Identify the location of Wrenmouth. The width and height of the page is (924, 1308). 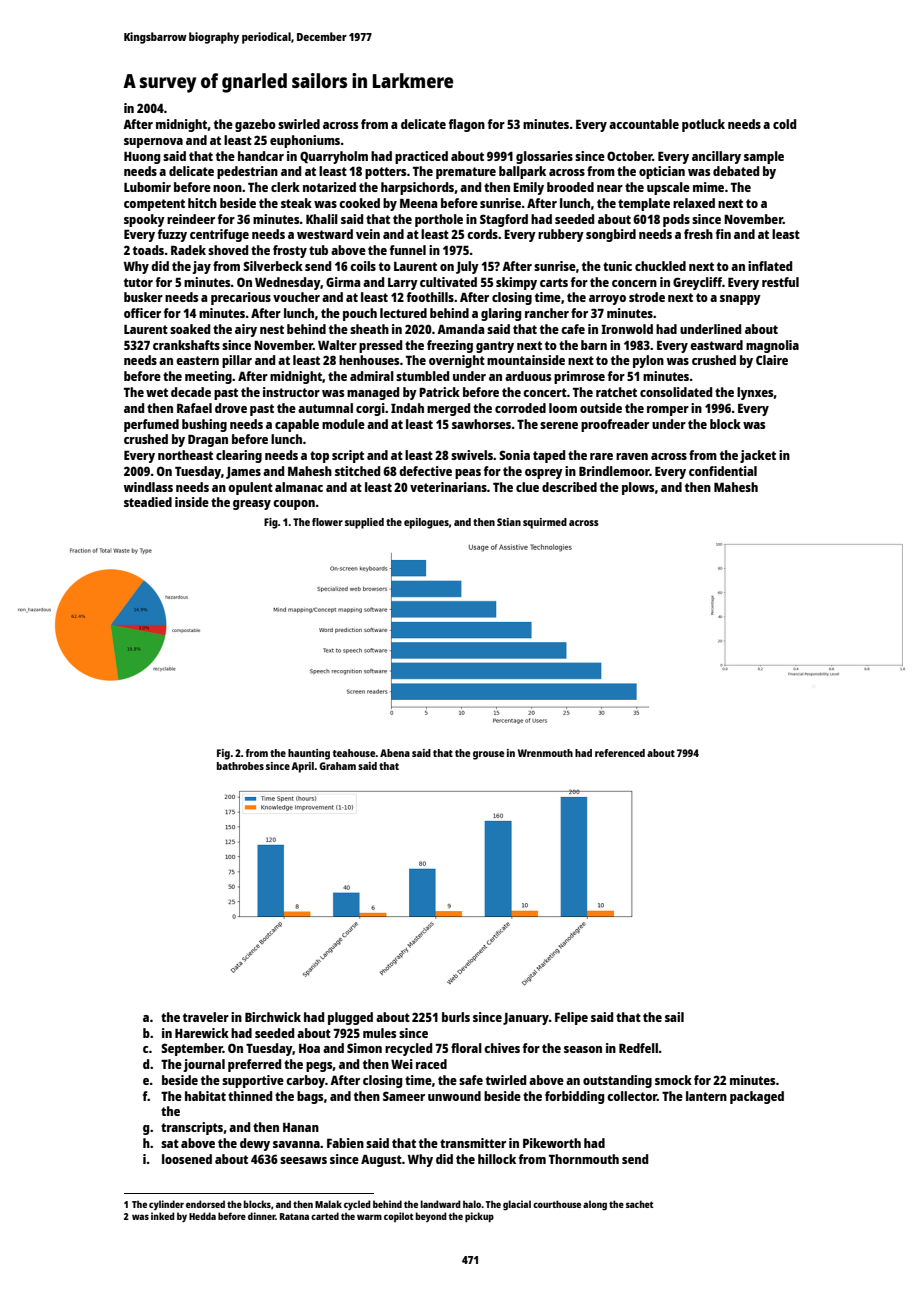
(545, 753).
